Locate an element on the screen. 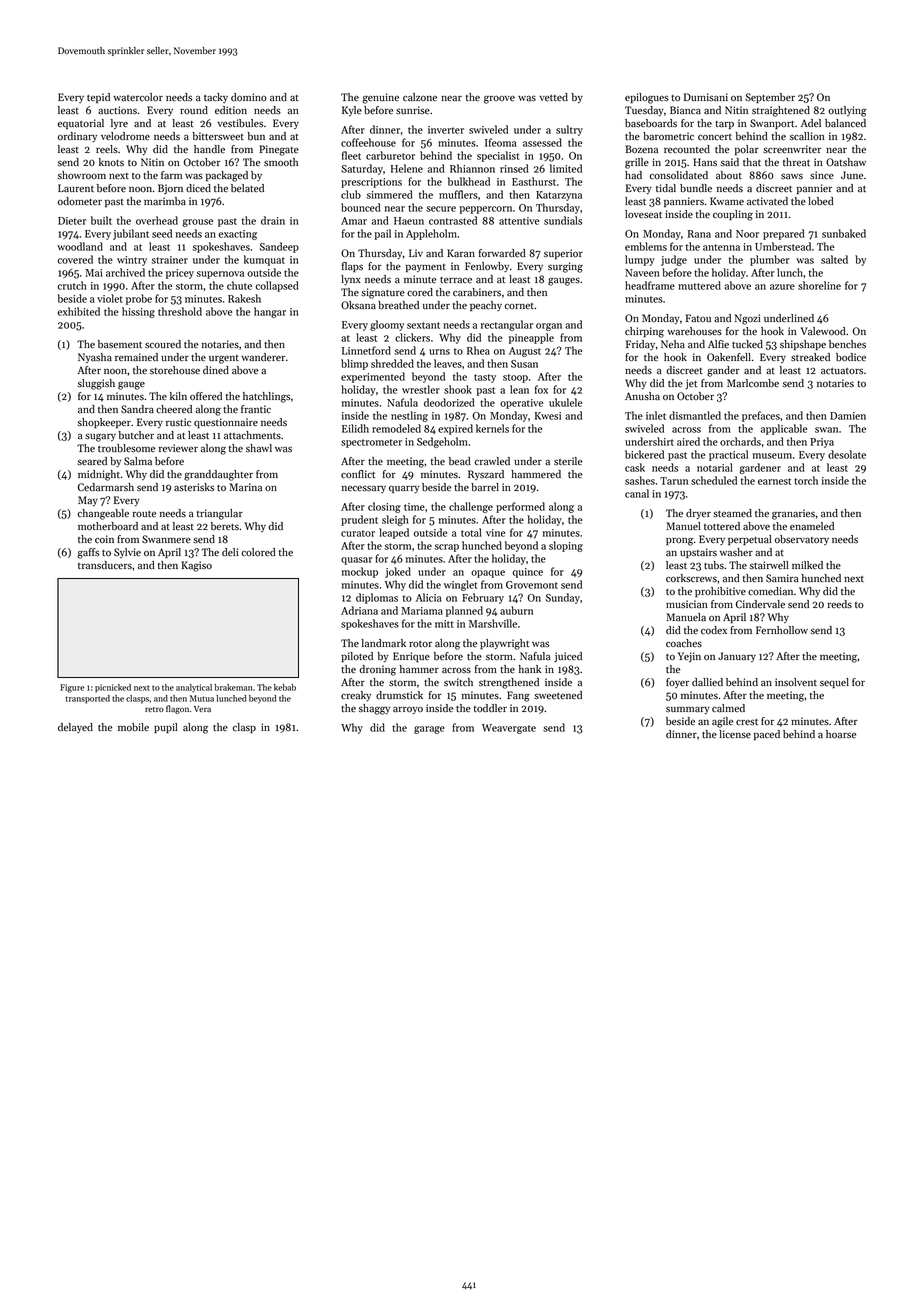 Image resolution: width=924 pixels, height=1308 pixels. tarp is located at coordinates (724, 125).
